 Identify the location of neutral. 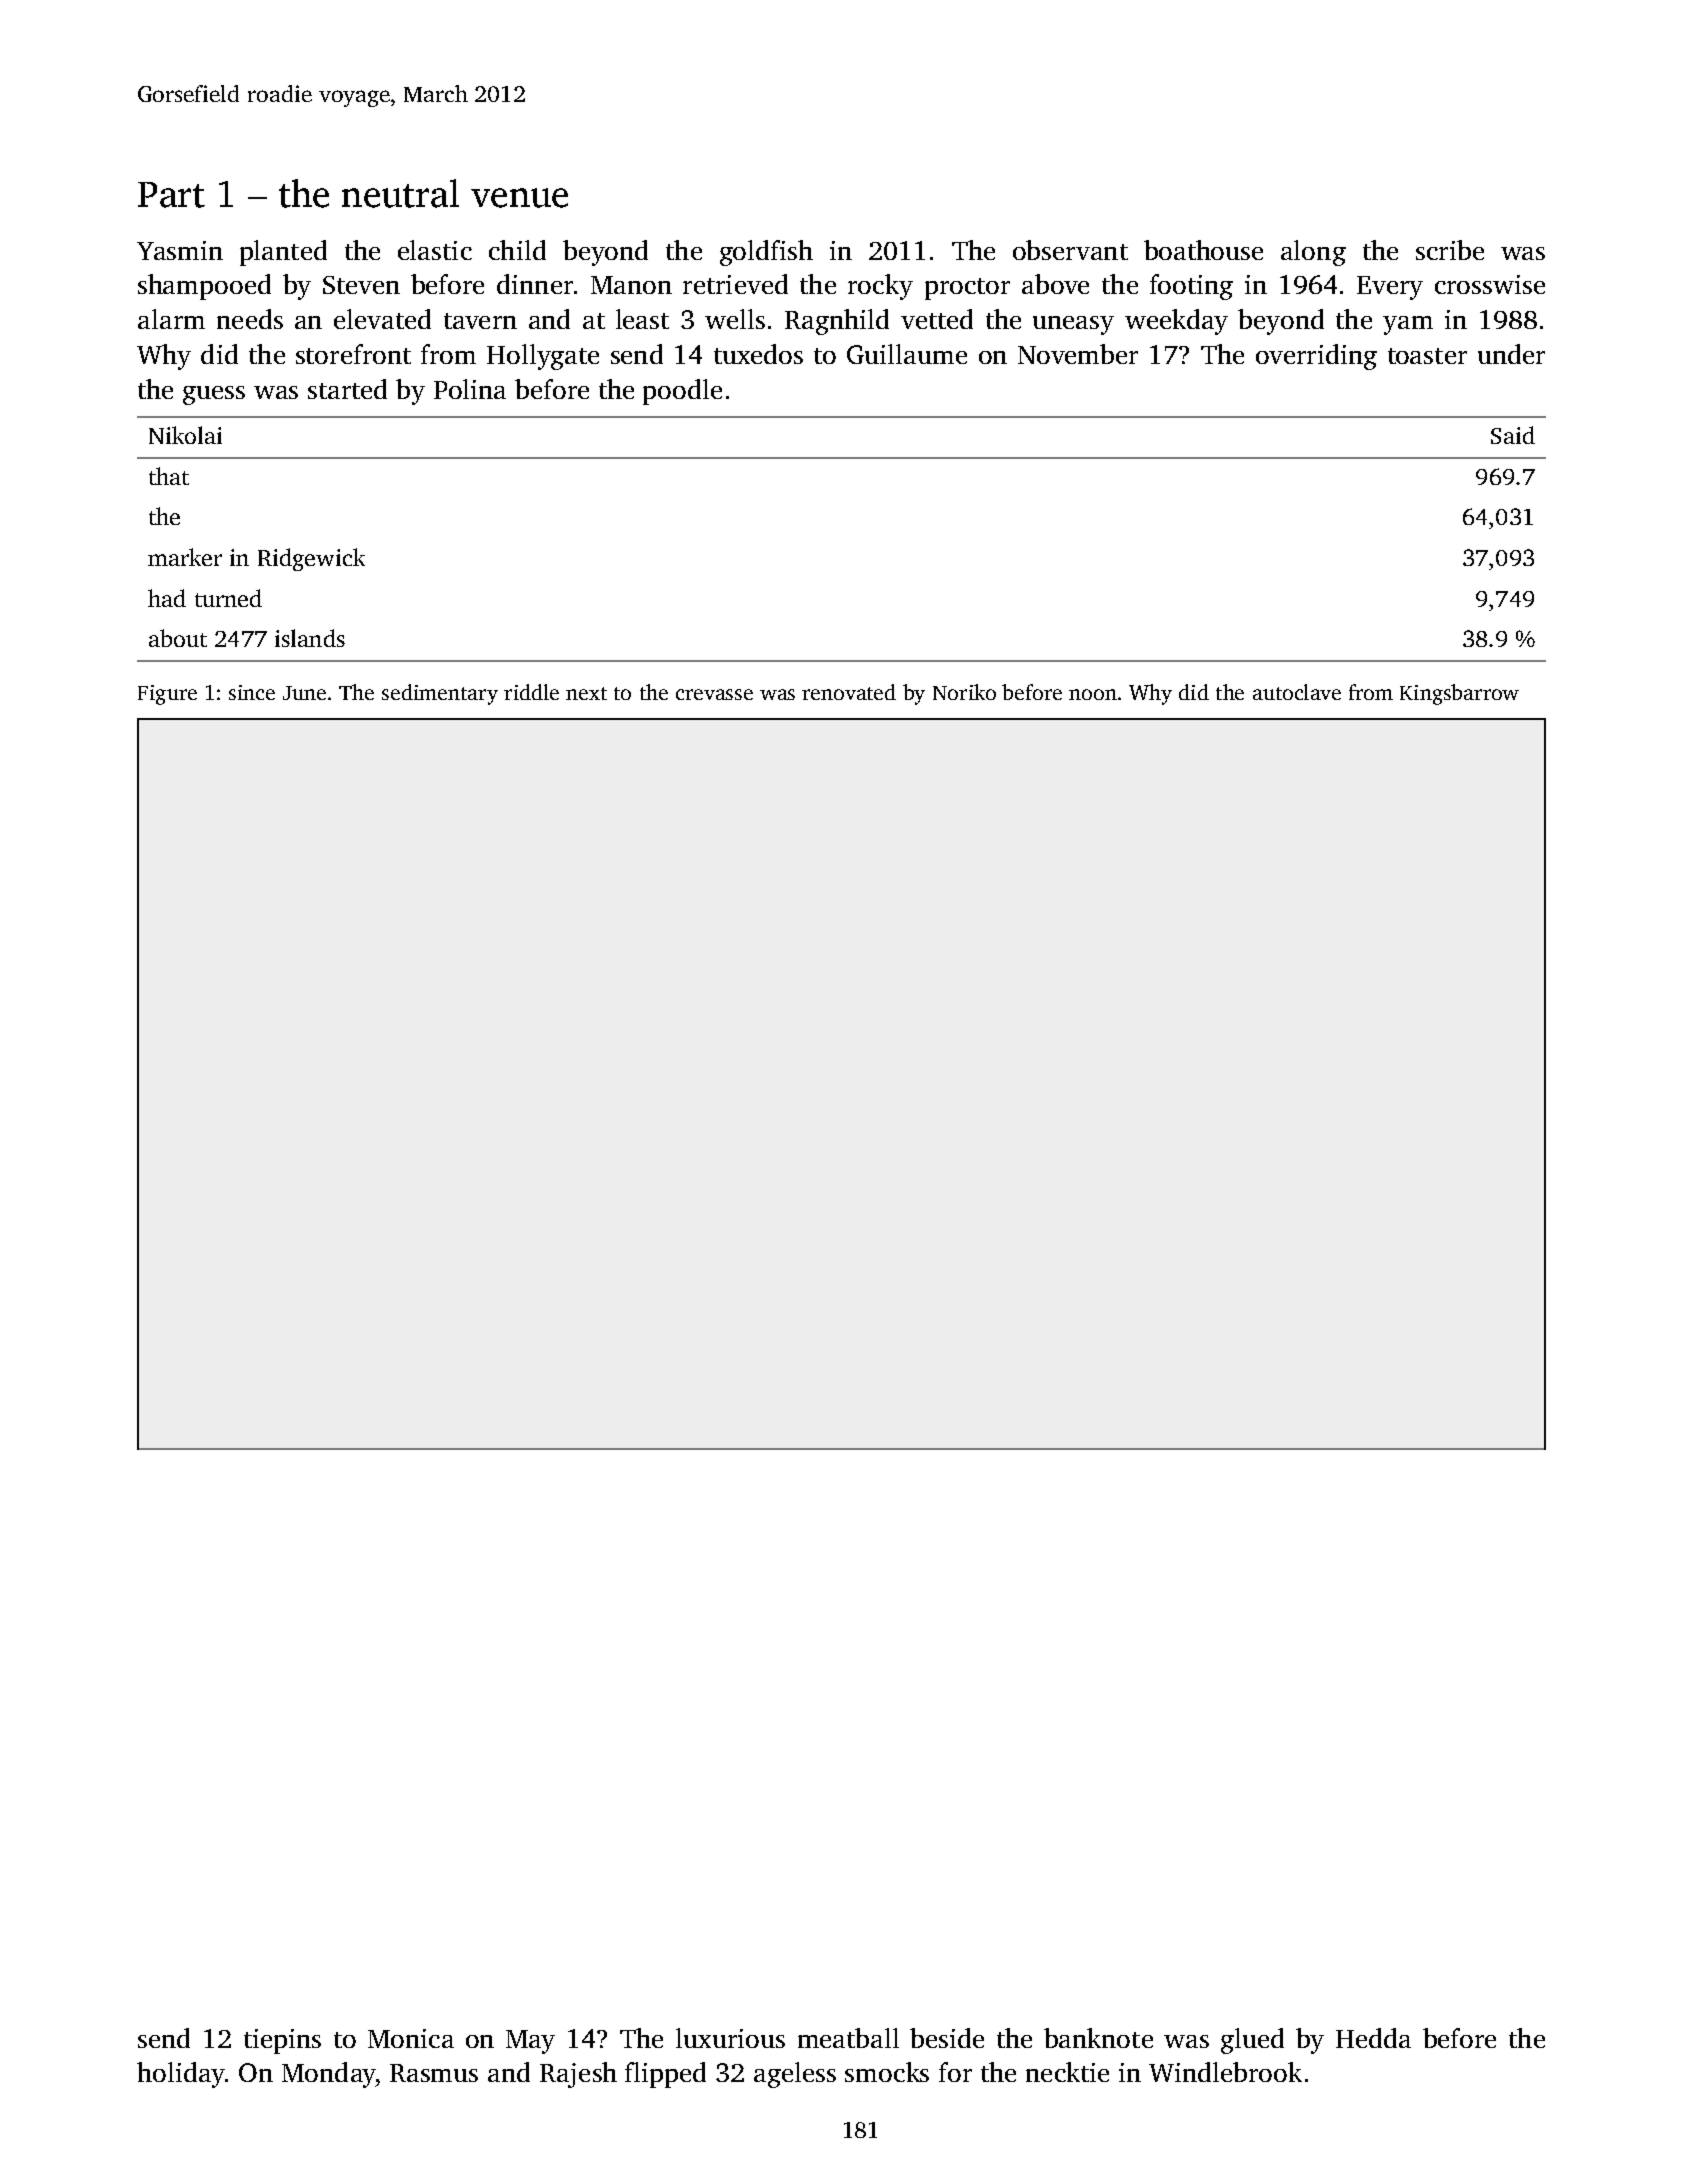
(400, 193).
